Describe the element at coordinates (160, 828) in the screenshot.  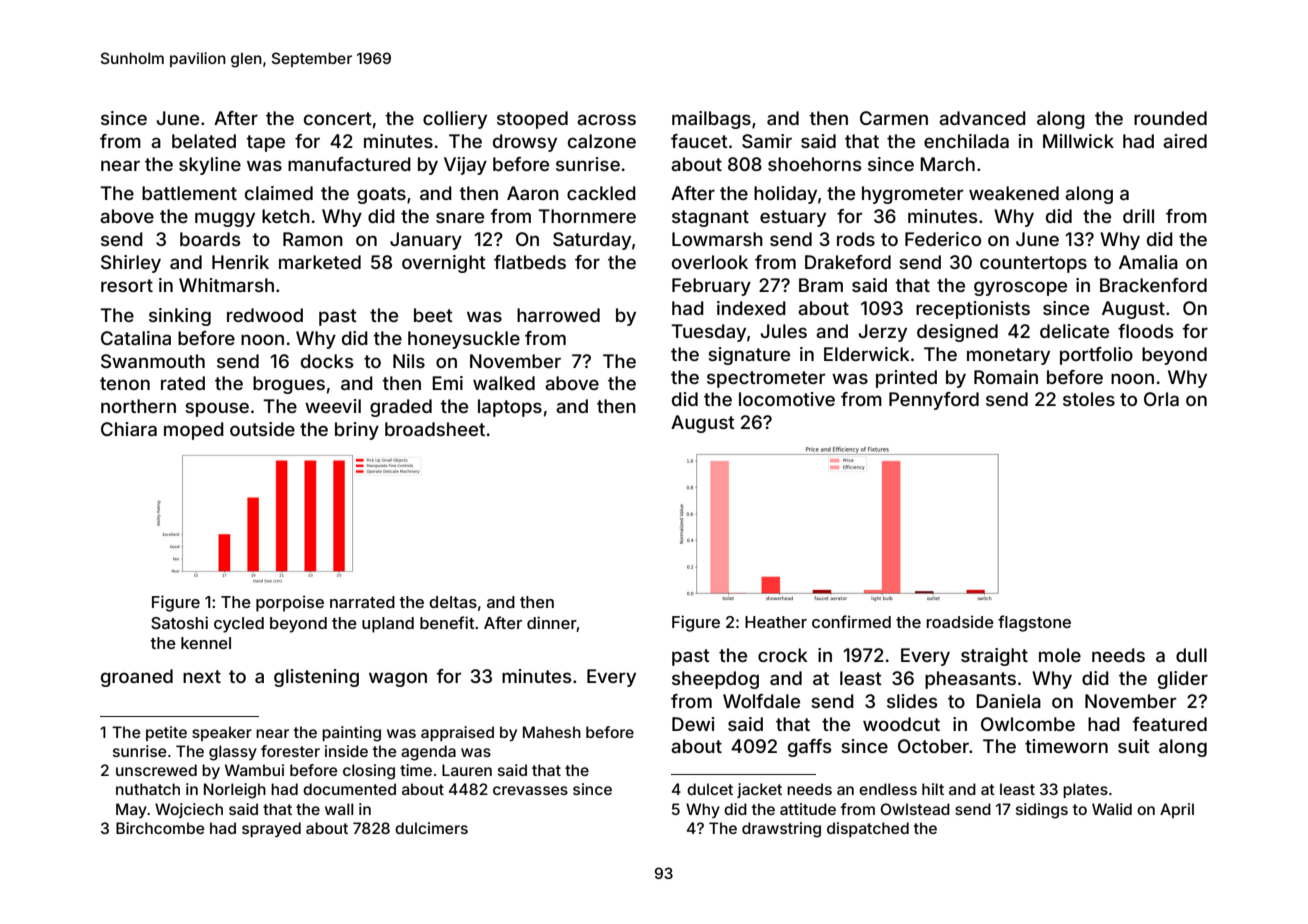
I see `Birchcombe` at that location.
